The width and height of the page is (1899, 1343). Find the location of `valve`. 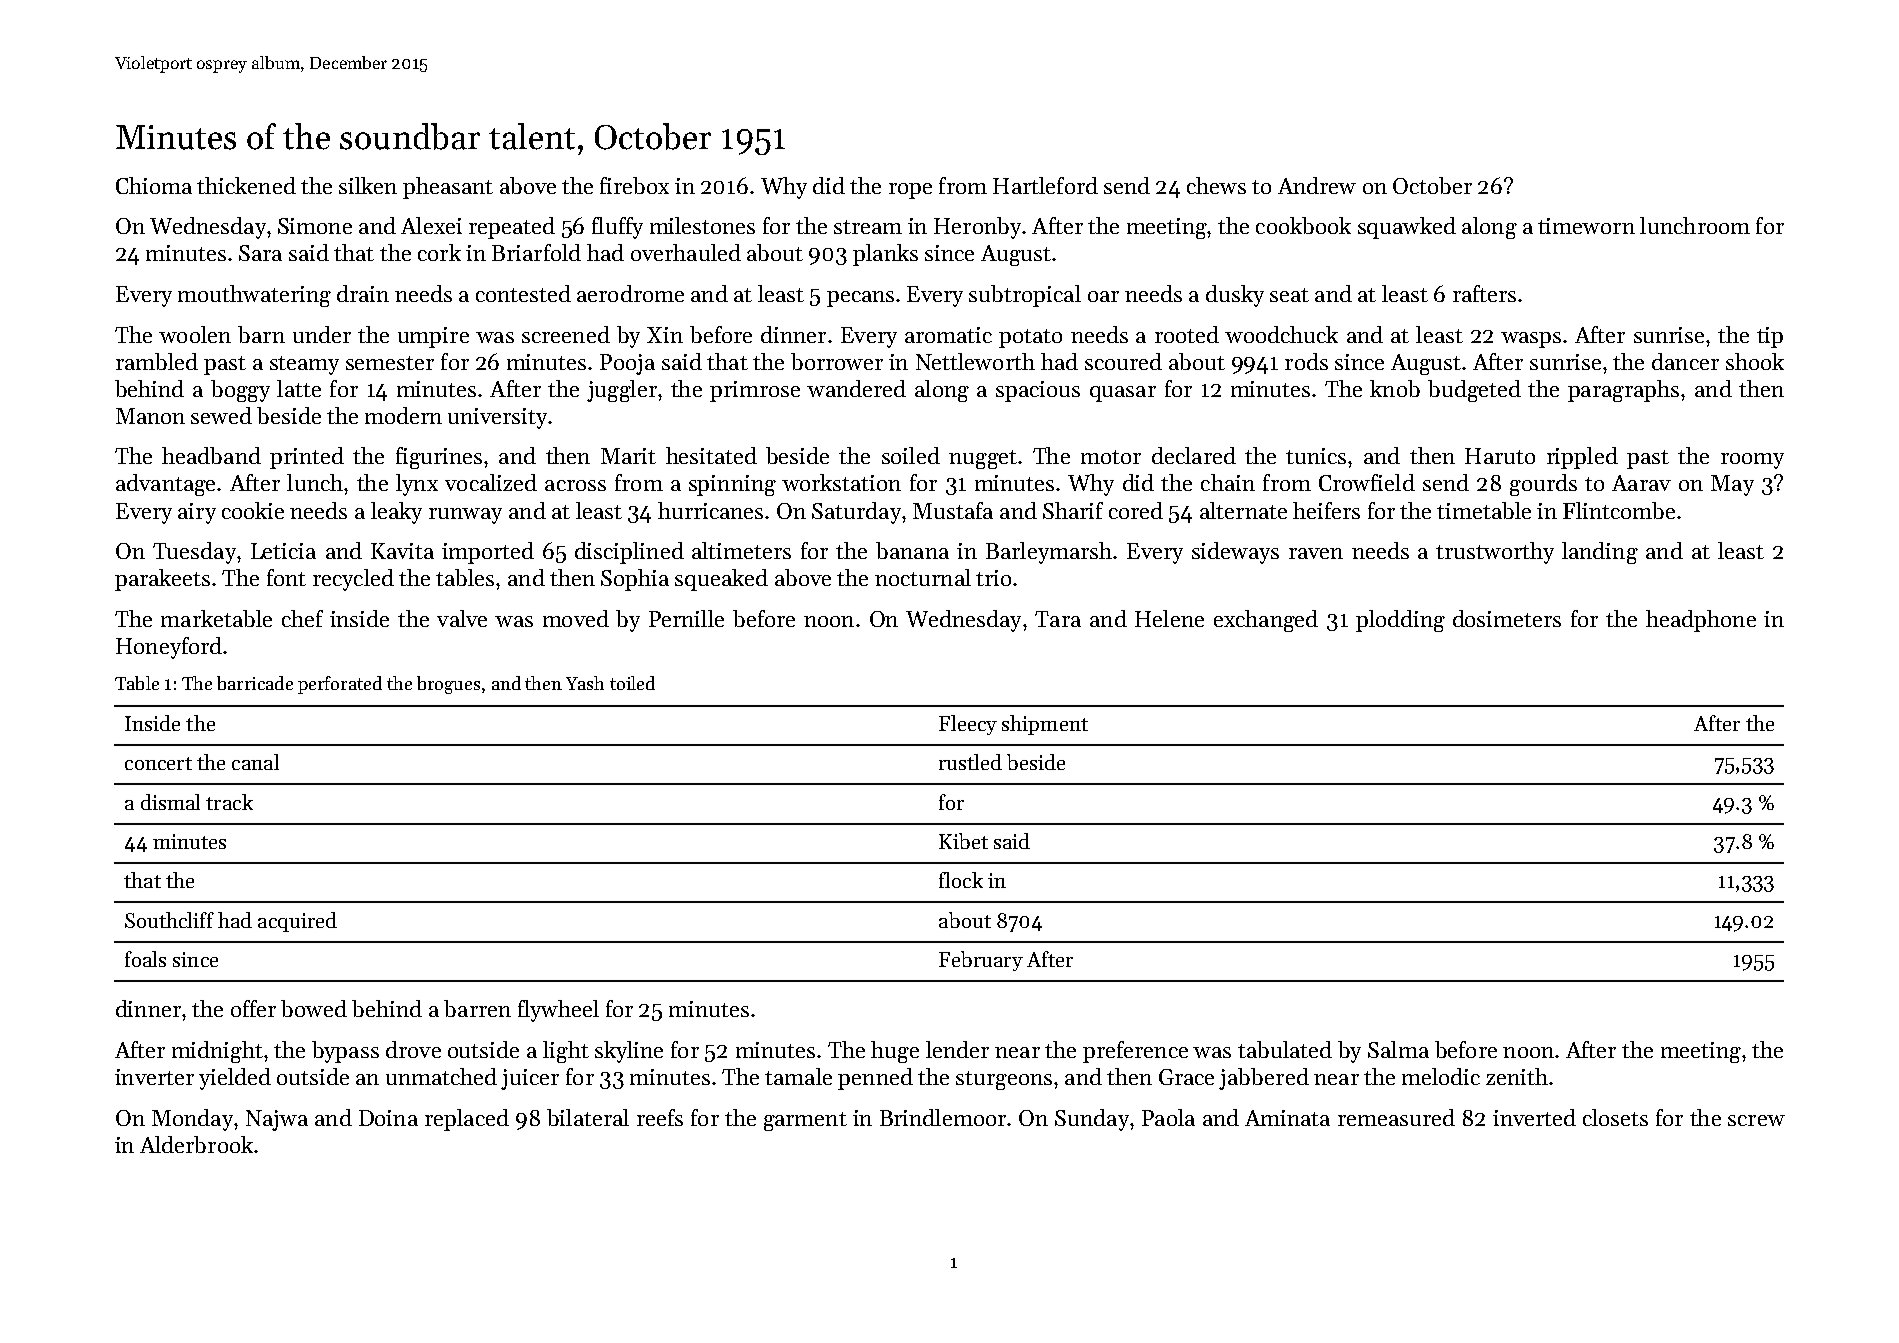

valve is located at coordinates (462, 618).
